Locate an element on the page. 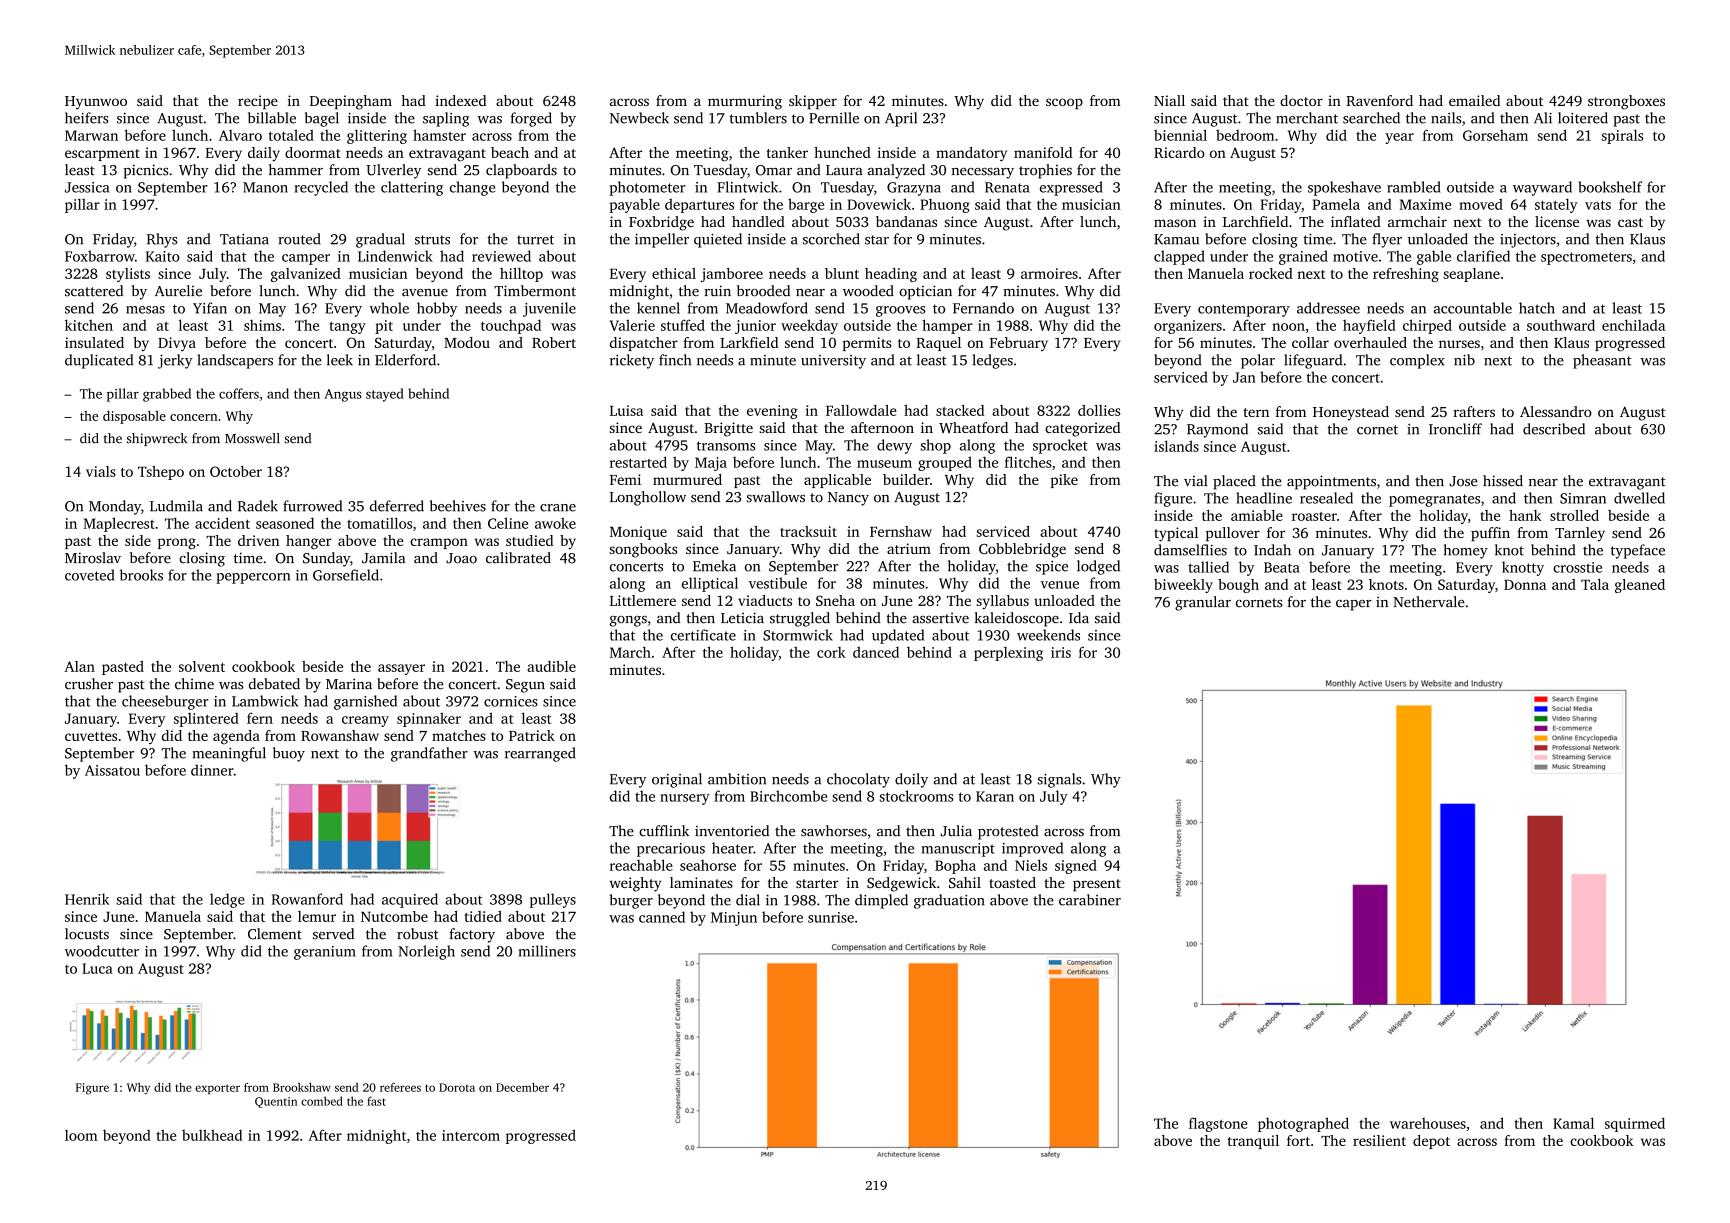  dinner is located at coordinates (212, 770).
